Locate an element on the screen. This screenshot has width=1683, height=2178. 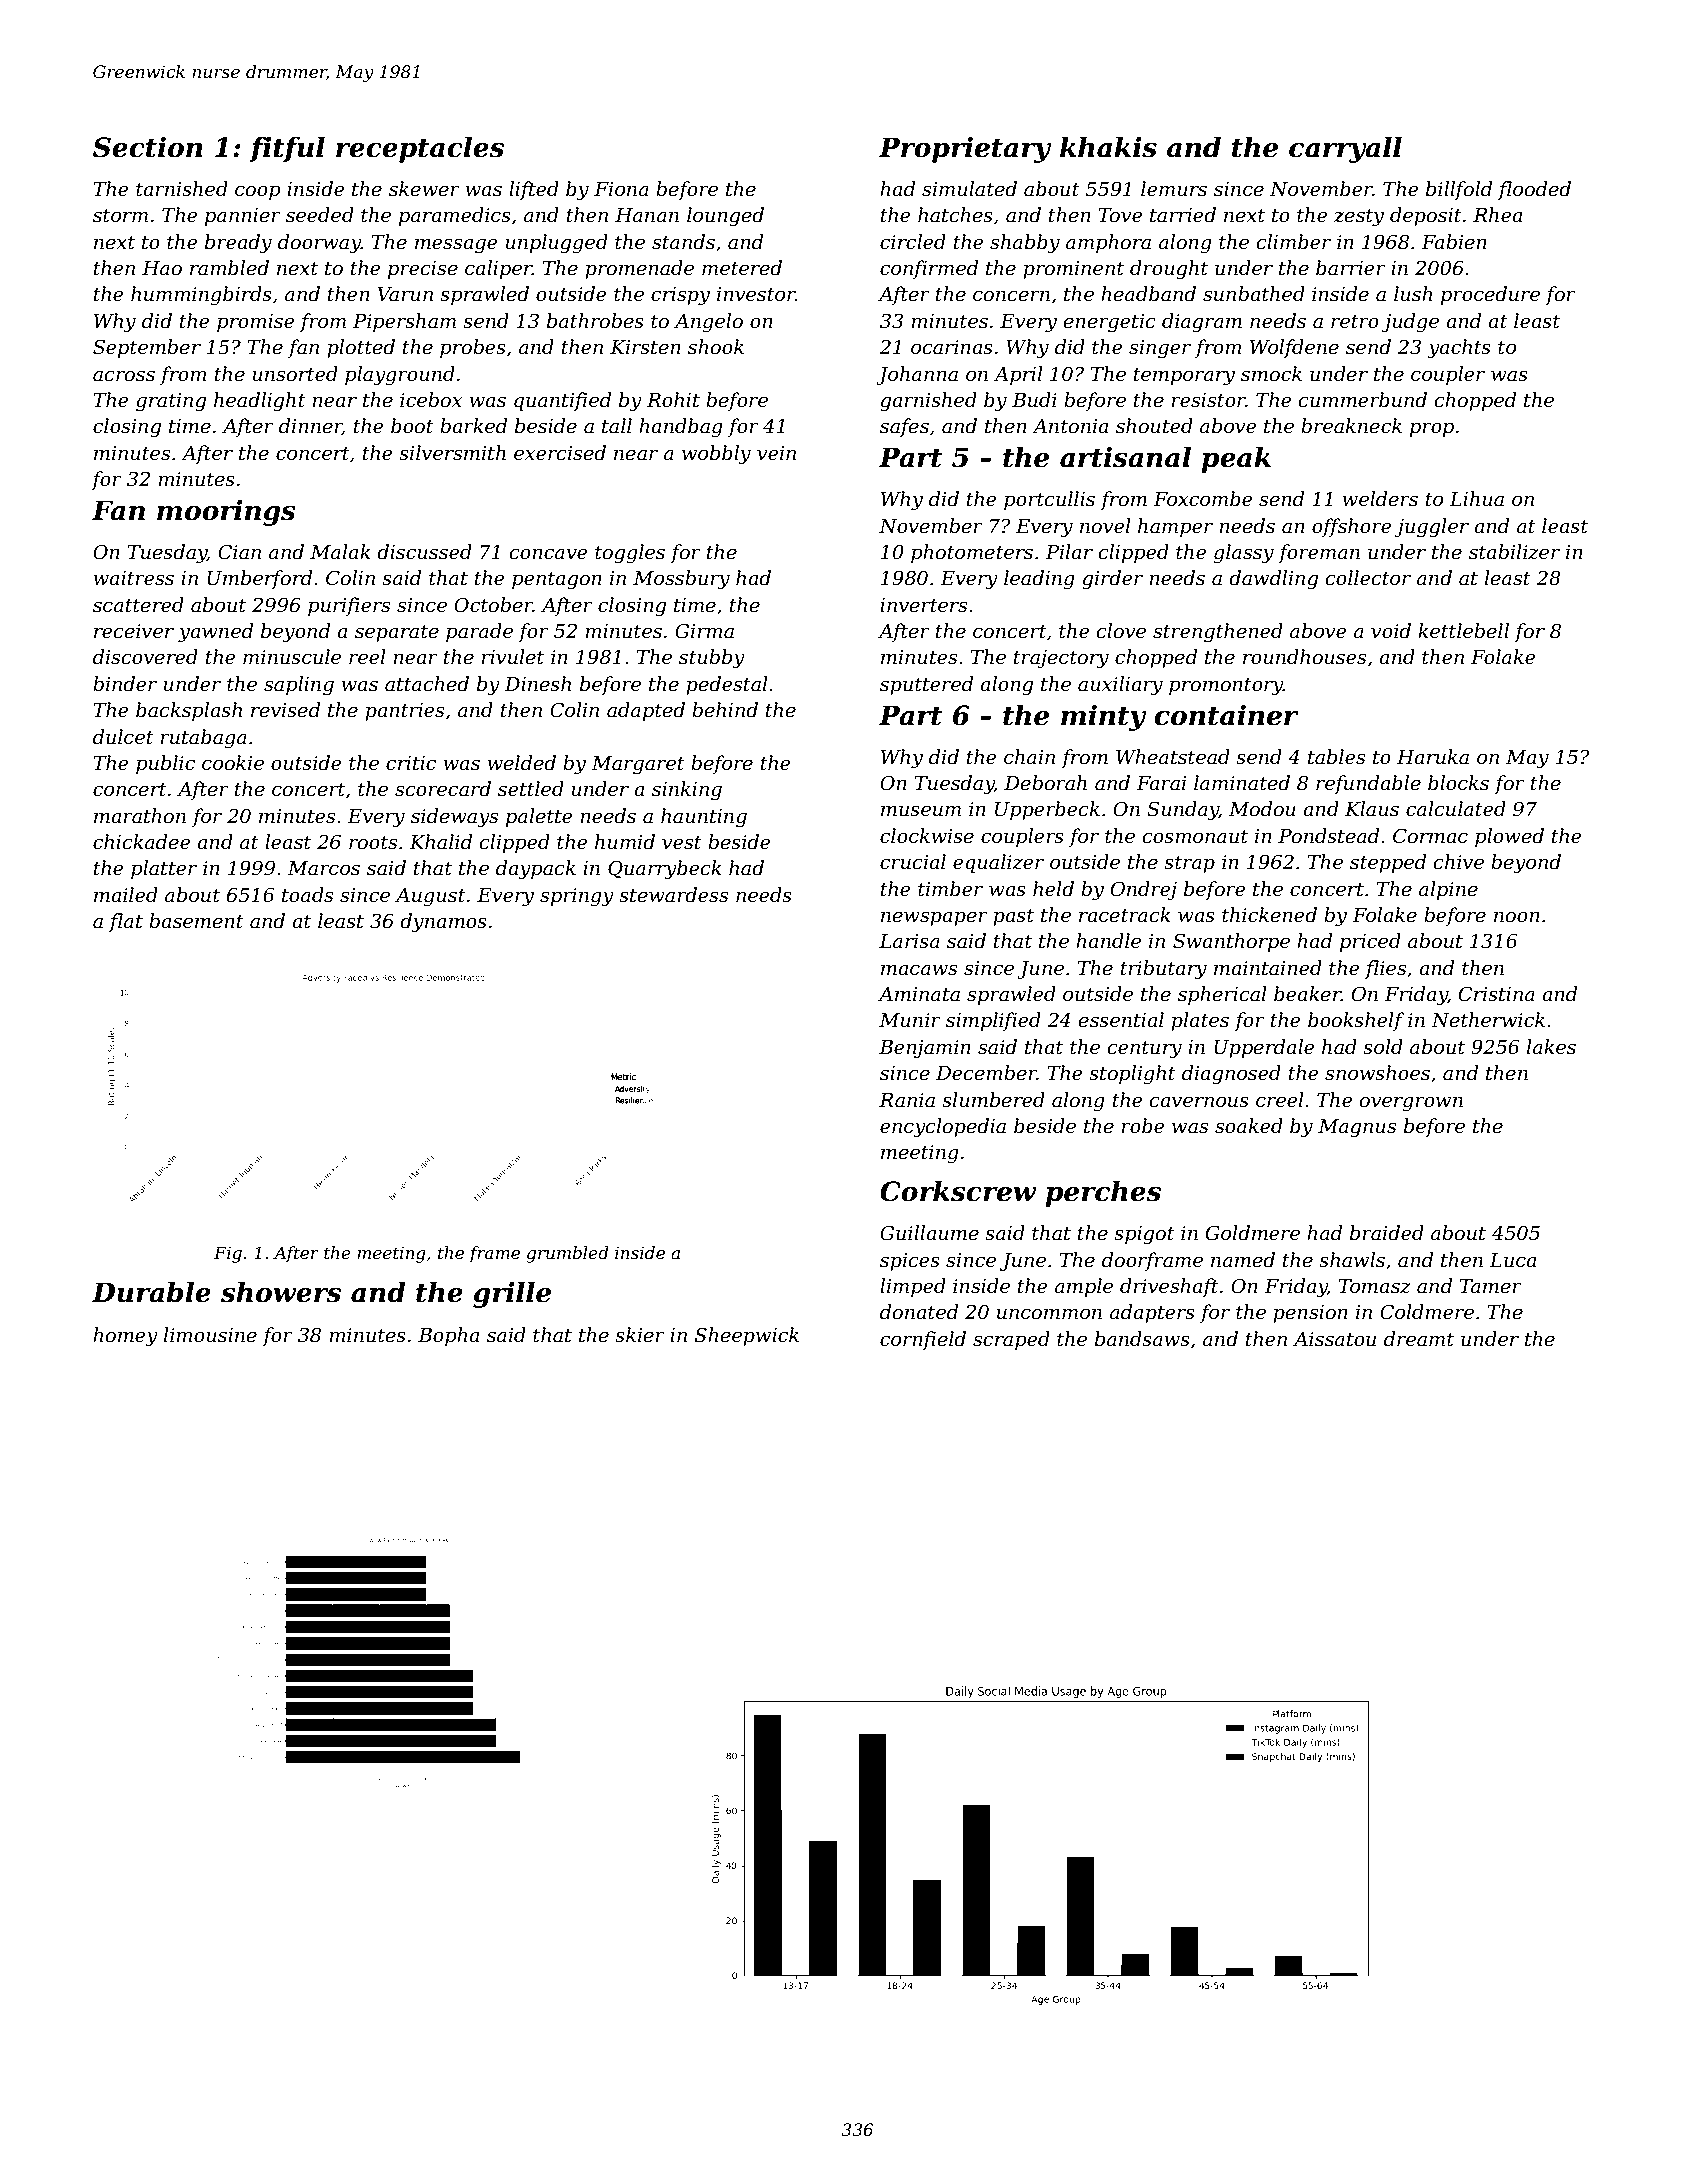
storm is located at coordinates (120, 216).
